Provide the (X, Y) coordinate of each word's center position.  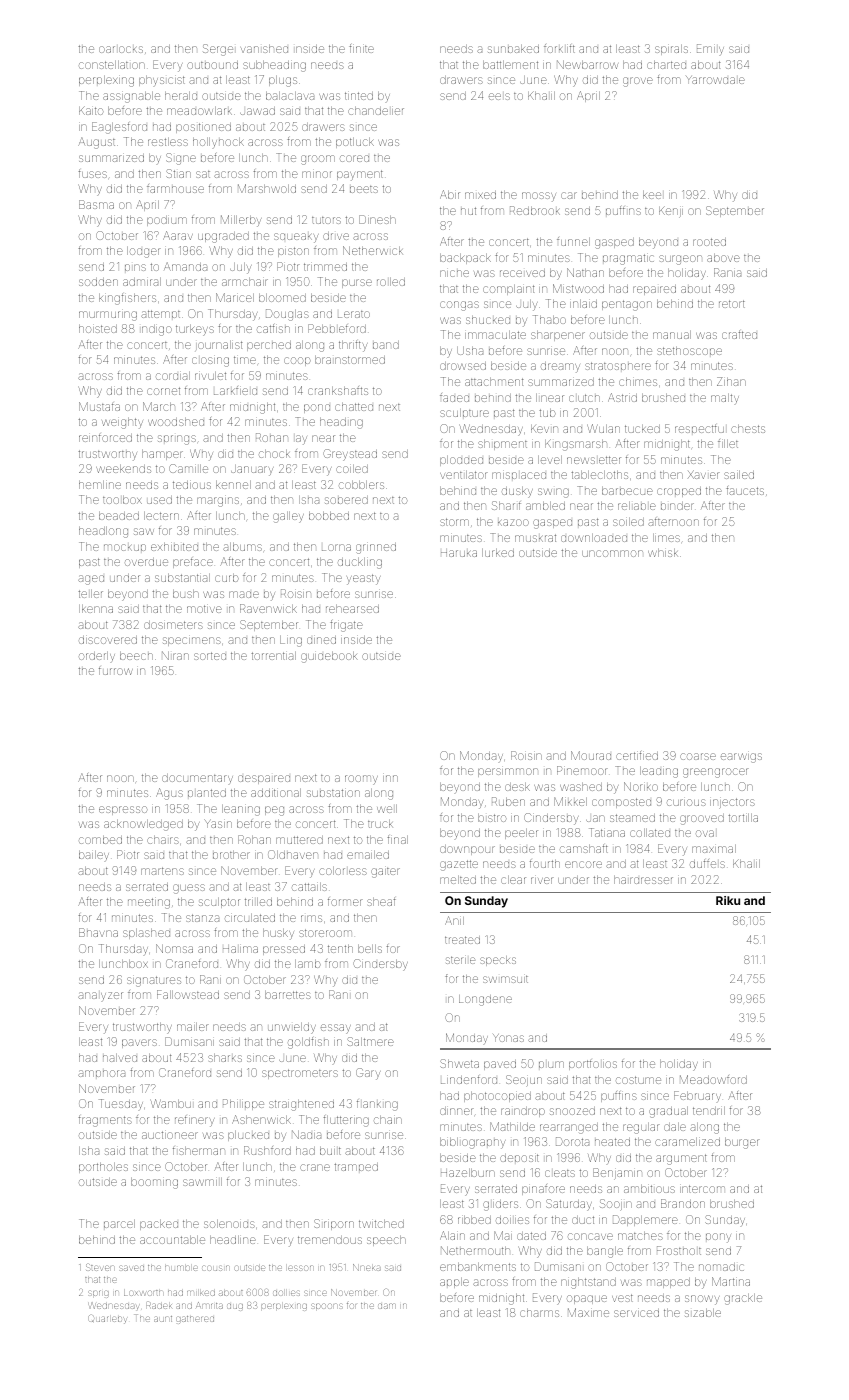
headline (233, 1240)
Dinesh (377, 219)
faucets (745, 490)
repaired (654, 290)
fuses (92, 173)
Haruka (459, 553)
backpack (465, 259)
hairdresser (643, 880)
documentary (197, 778)
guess (189, 889)
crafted (739, 334)
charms (539, 1313)
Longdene (485, 1000)
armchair (245, 282)
